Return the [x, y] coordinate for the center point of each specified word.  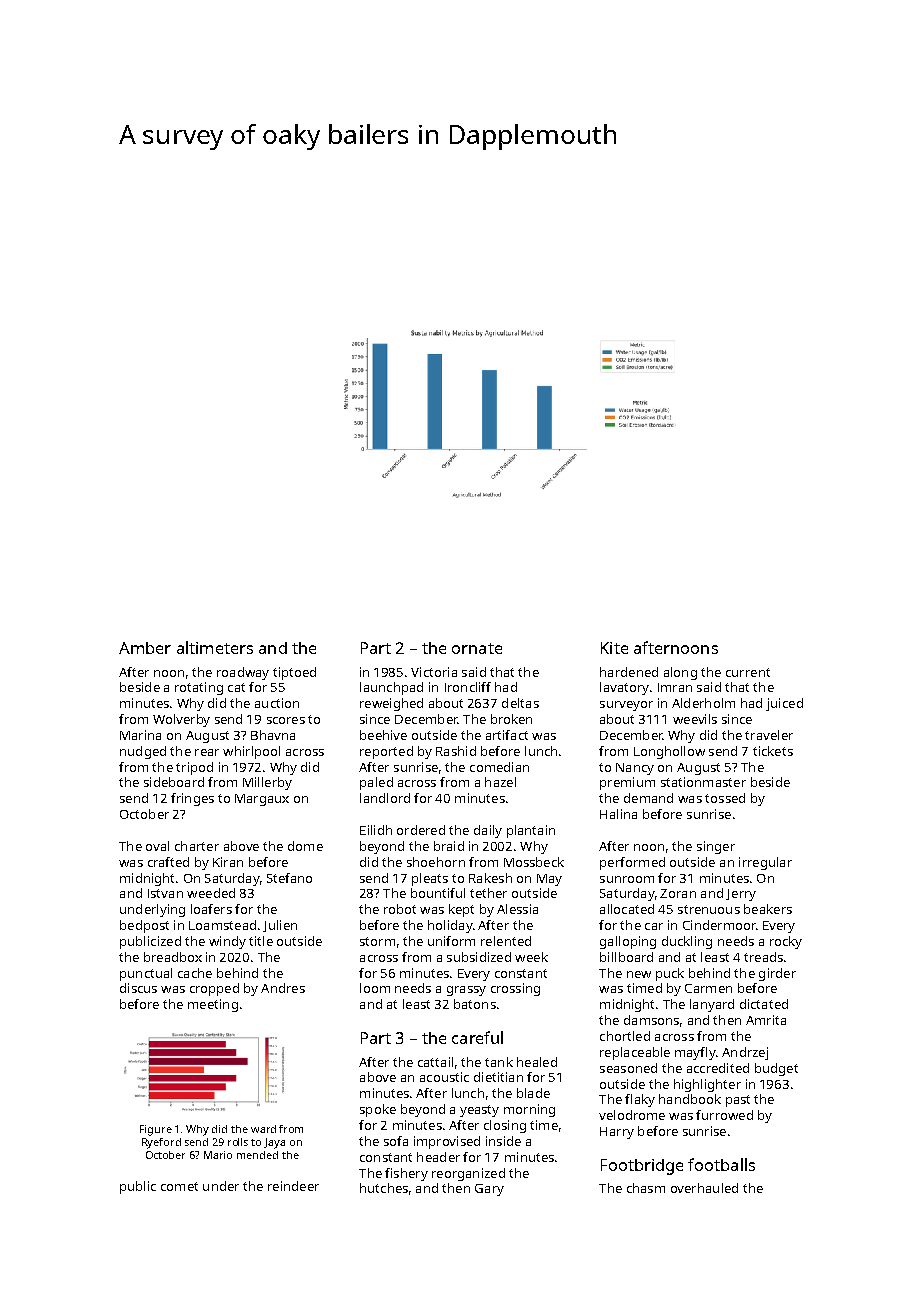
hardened [629, 672]
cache [195, 973]
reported [386, 752]
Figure [156, 1130]
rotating [199, 688]
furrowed [724, 1115]
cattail [435, 1062]
